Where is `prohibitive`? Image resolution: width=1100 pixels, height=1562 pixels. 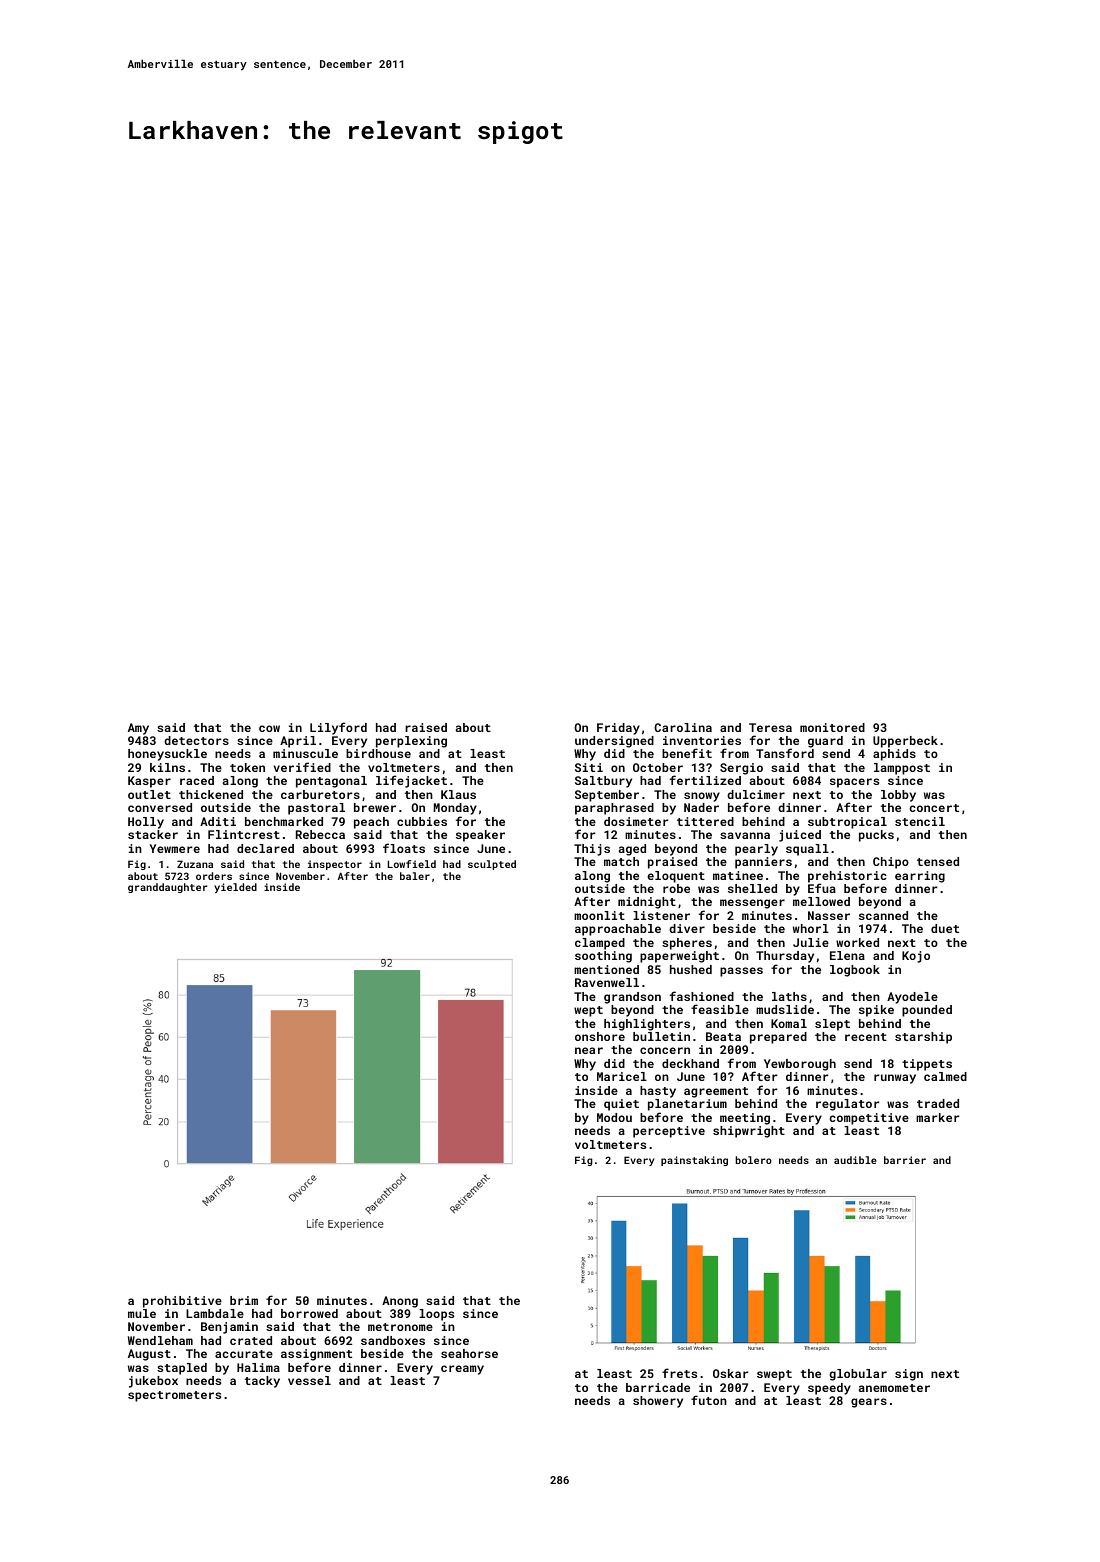
prohibitive is located at coordinates (182, 1302).
